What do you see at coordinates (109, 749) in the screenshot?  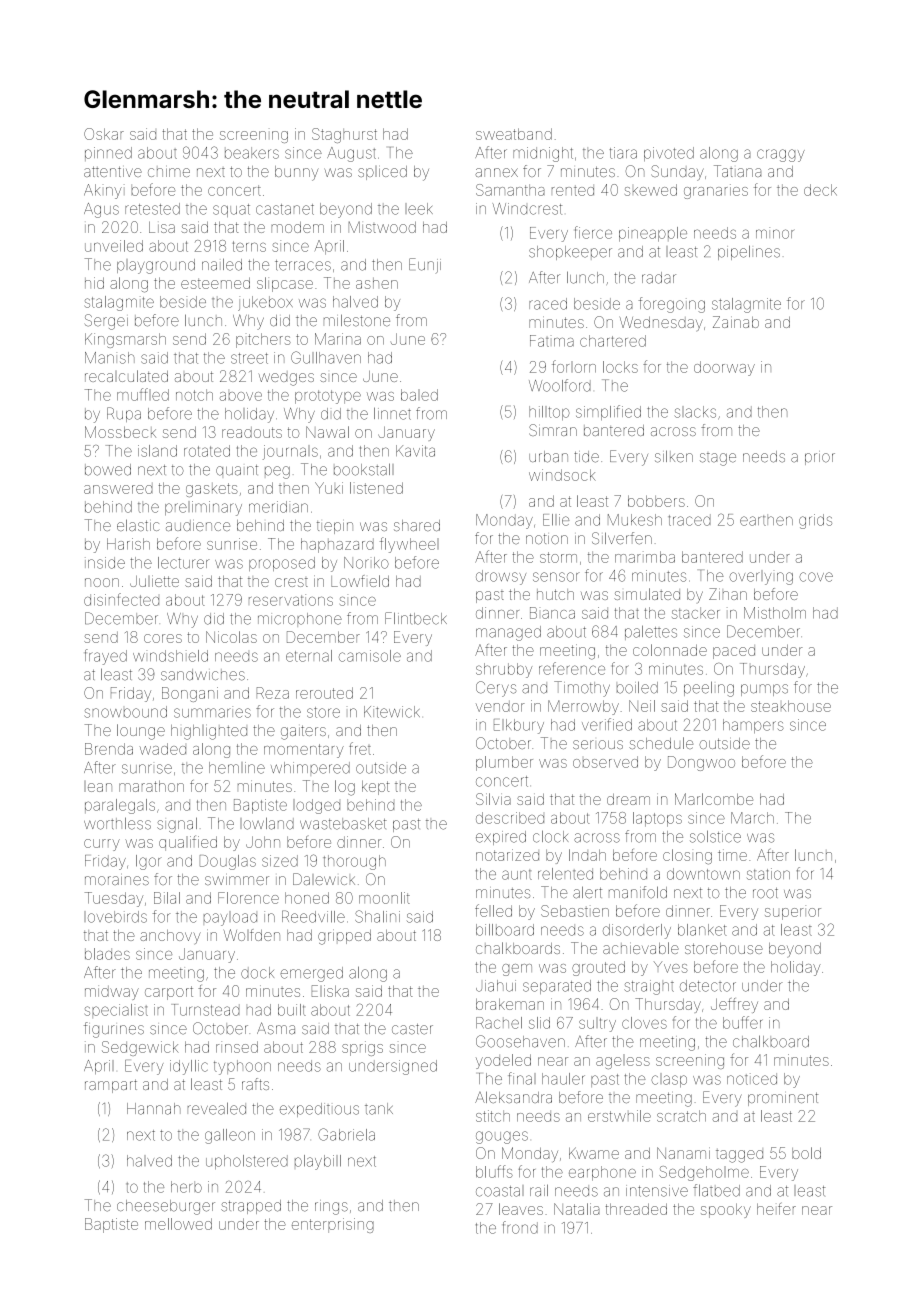 I see `Brenda` at bounding box center [109, 749].
